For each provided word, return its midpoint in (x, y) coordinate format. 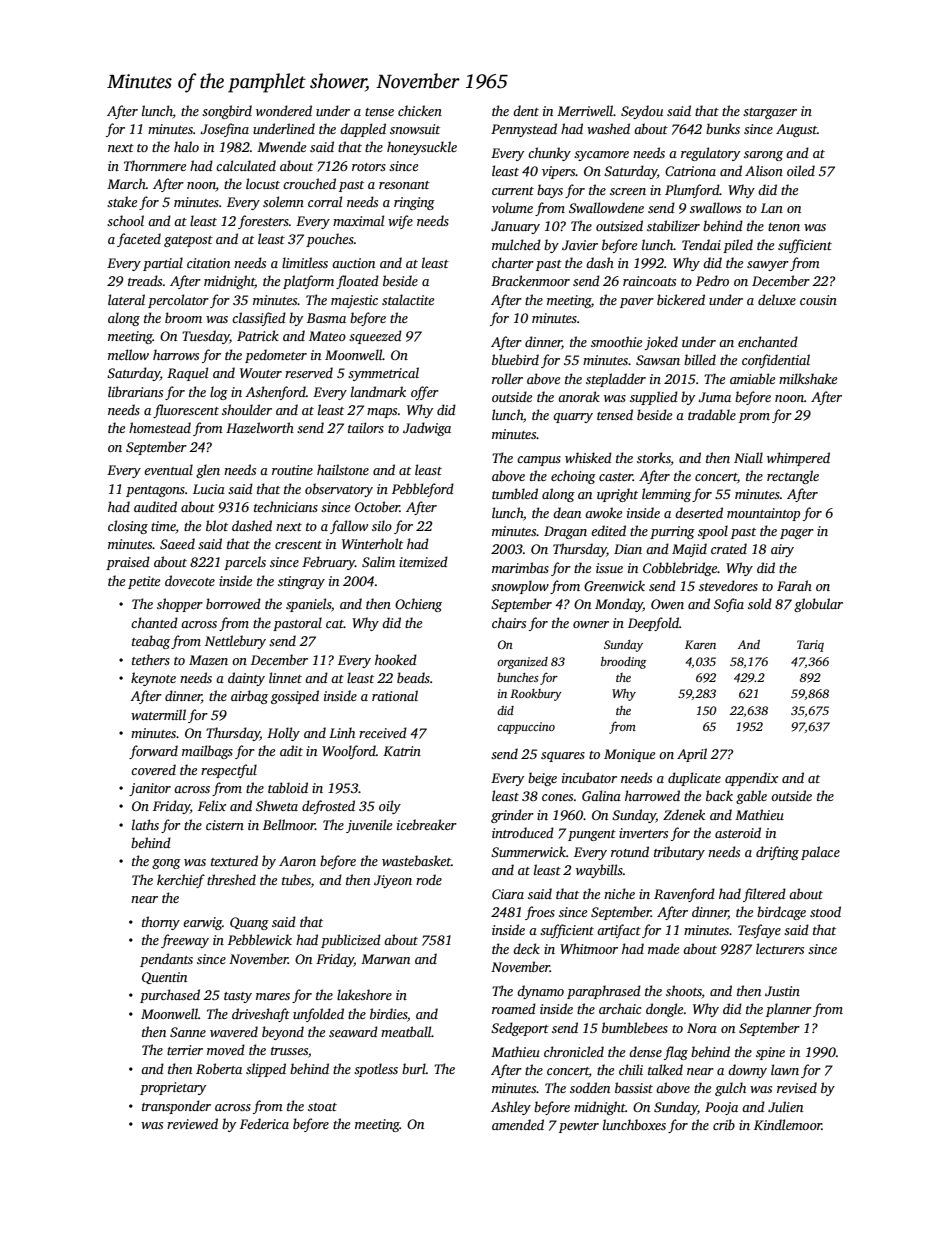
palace (820, 853)
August (796, 130)
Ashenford (275, 393)
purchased (170, 996)
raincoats (649, 281)
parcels (245, 563)
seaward (353, 1031)
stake (122, 201)
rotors (369, 167)
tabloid (288, 787)
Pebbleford (423, 490)
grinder (512, 816)
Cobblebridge (680, 569)
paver (637, 303)
